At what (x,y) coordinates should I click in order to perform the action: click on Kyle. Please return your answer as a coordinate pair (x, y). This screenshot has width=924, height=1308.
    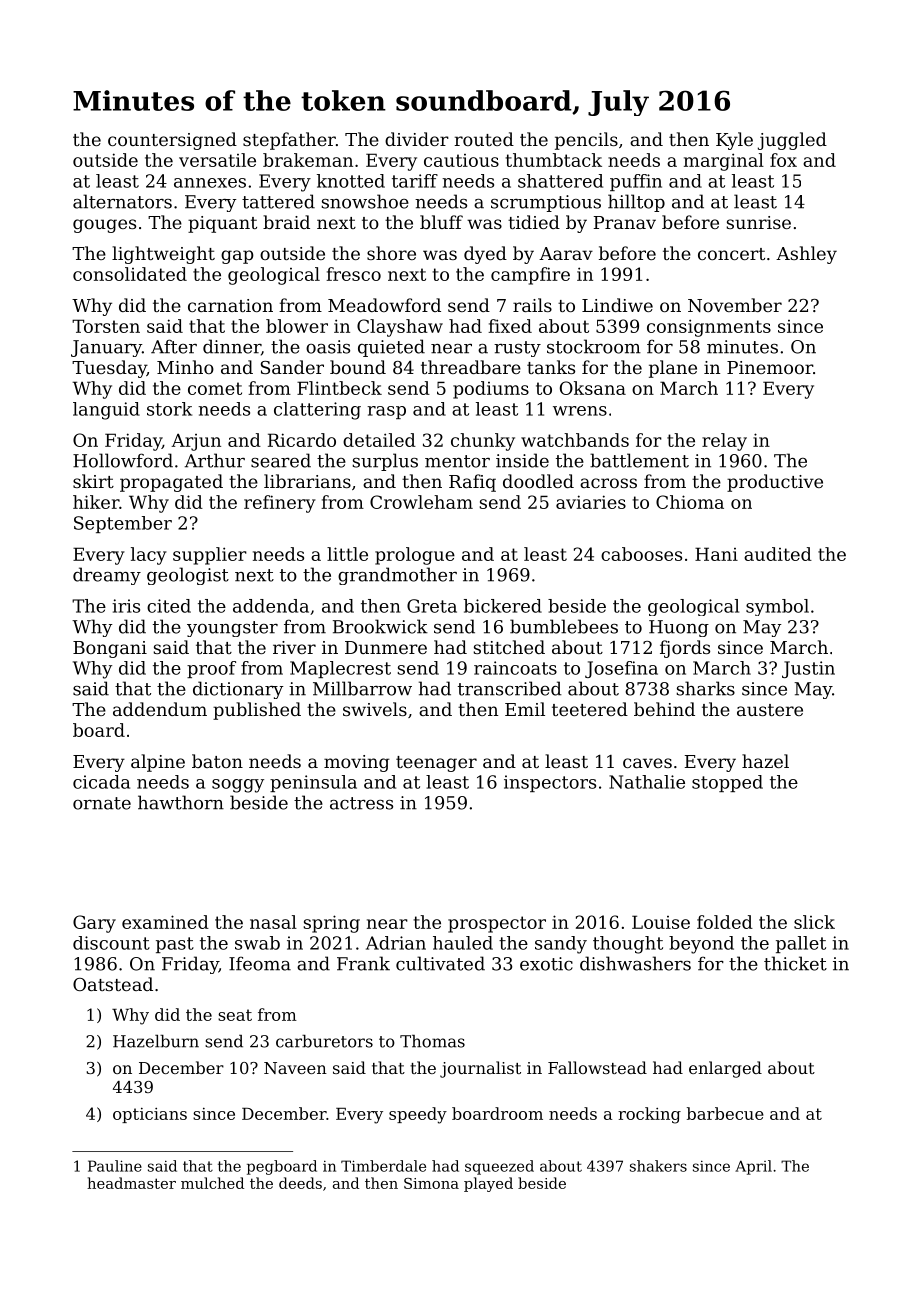
    Looking at the image, I should click on (734, 141).
